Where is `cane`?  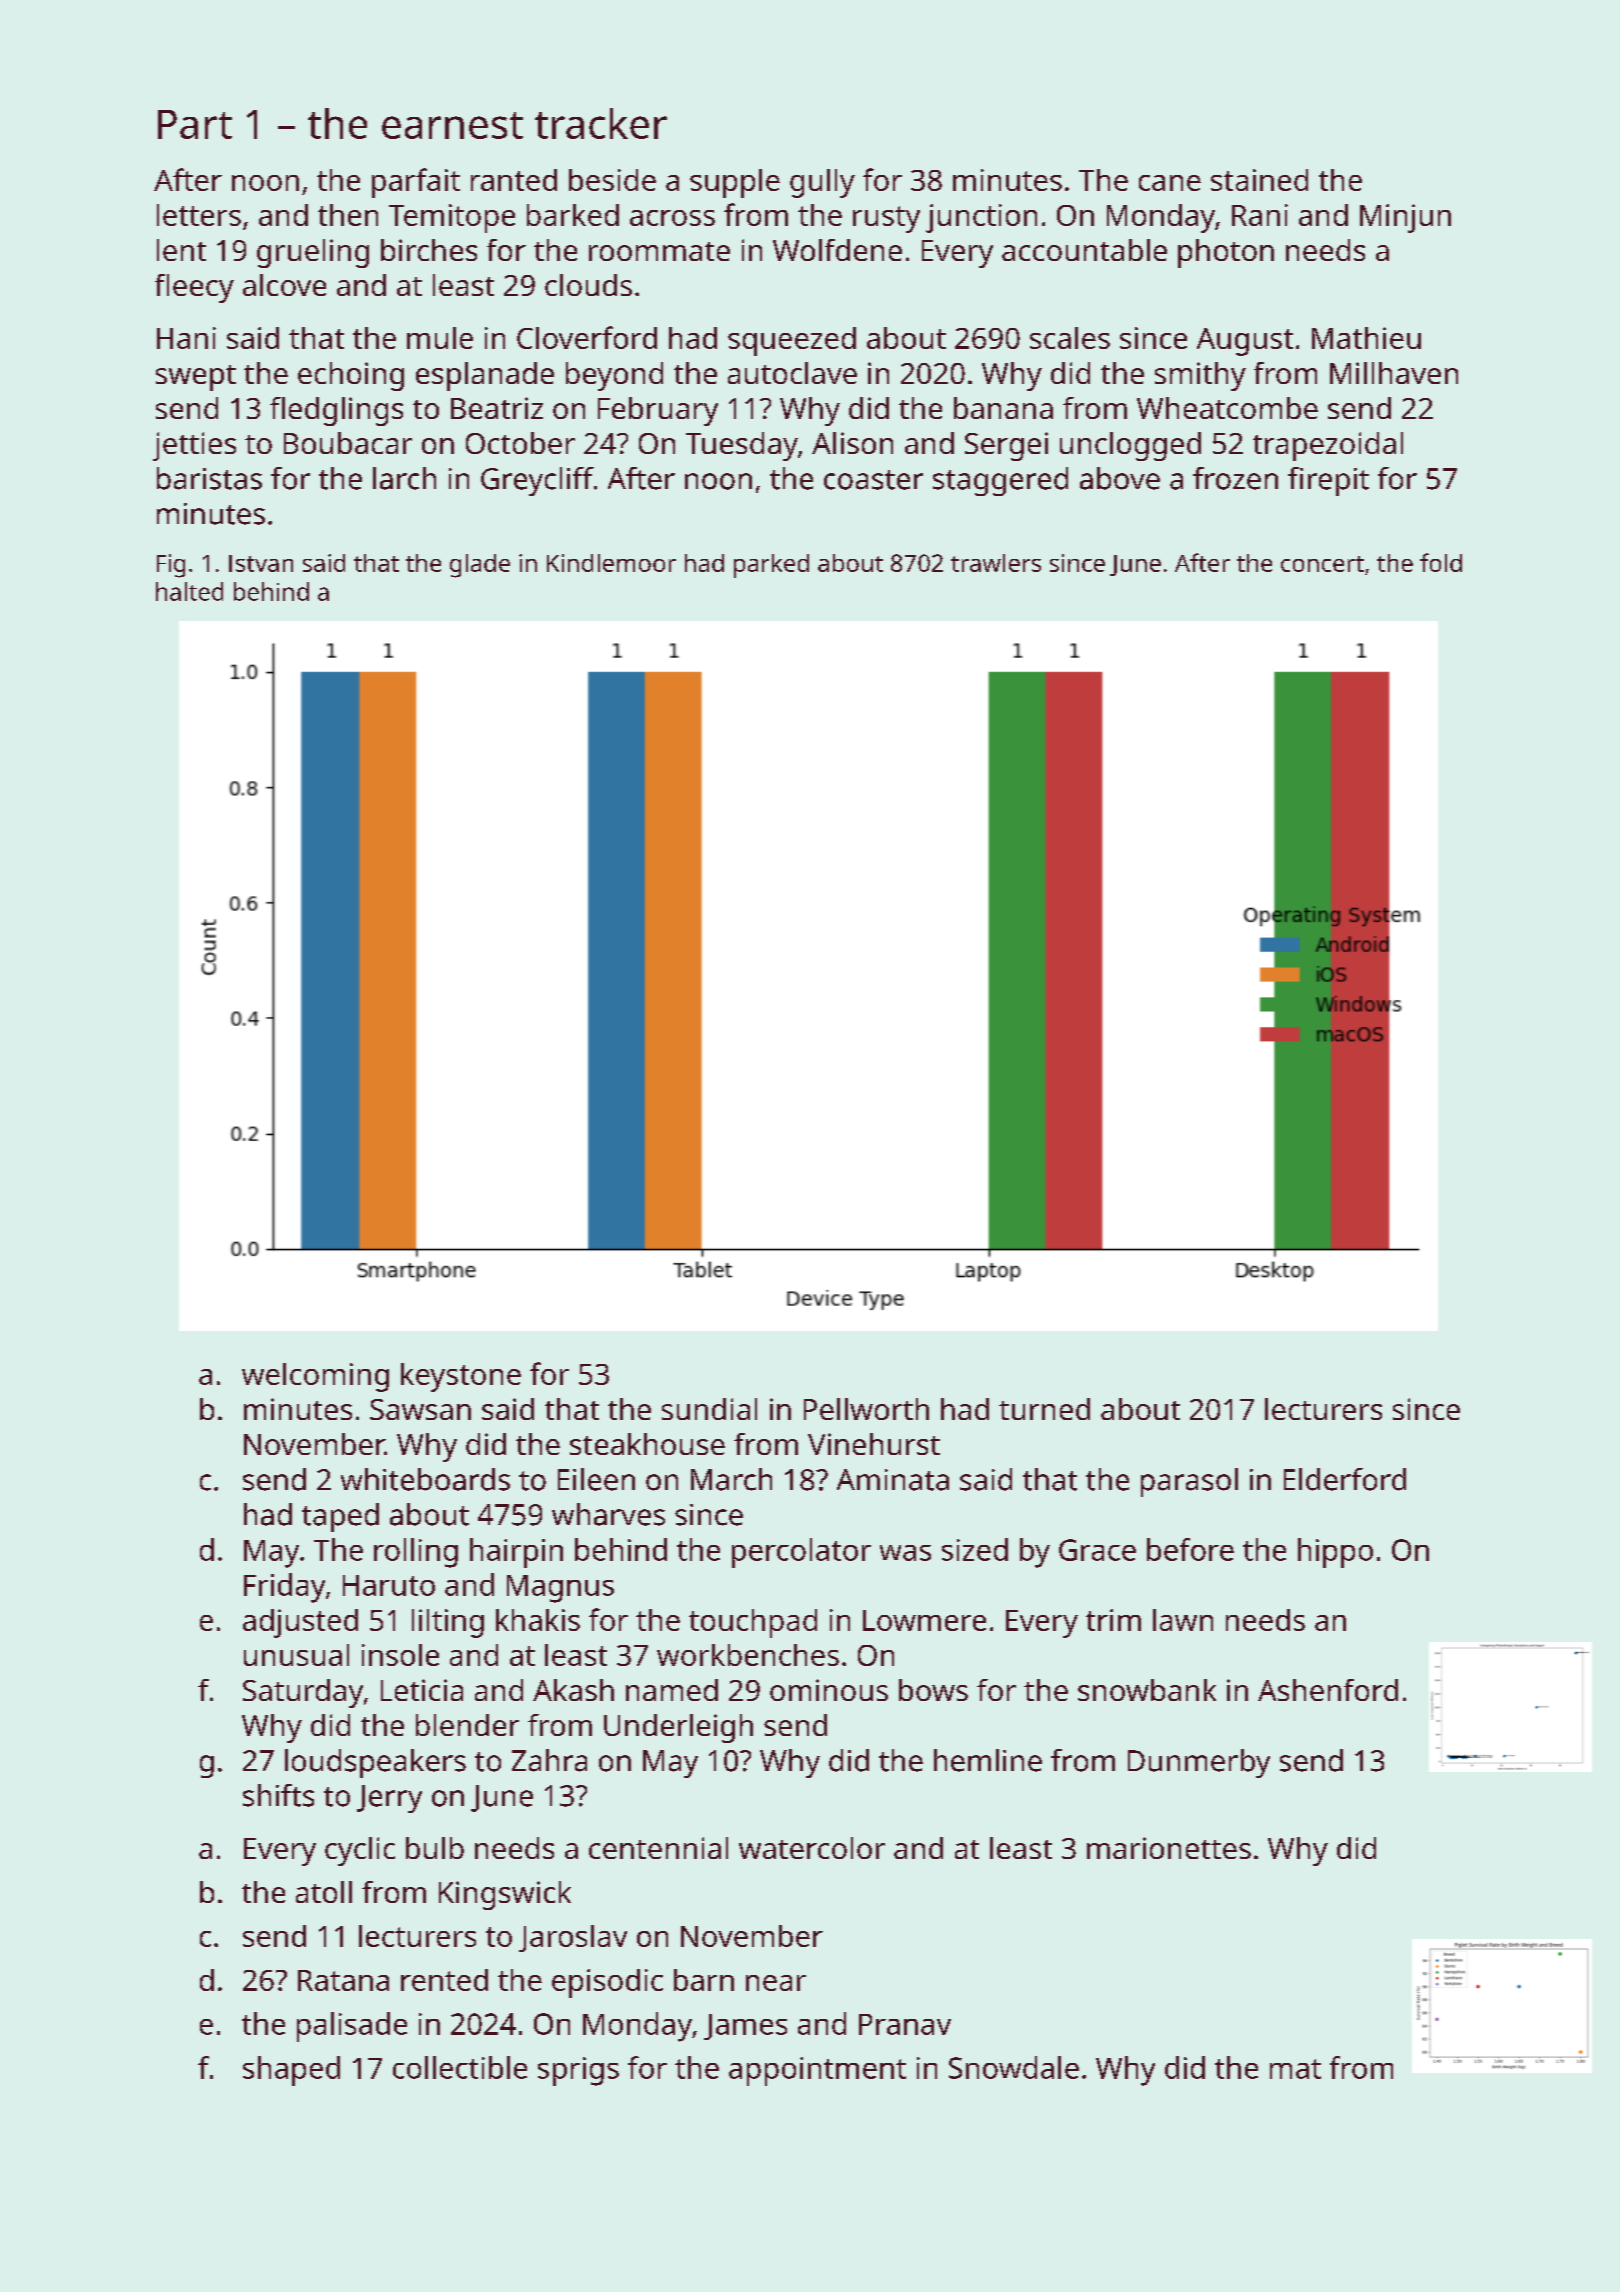
cane is located at coordinates (1170, 183).
